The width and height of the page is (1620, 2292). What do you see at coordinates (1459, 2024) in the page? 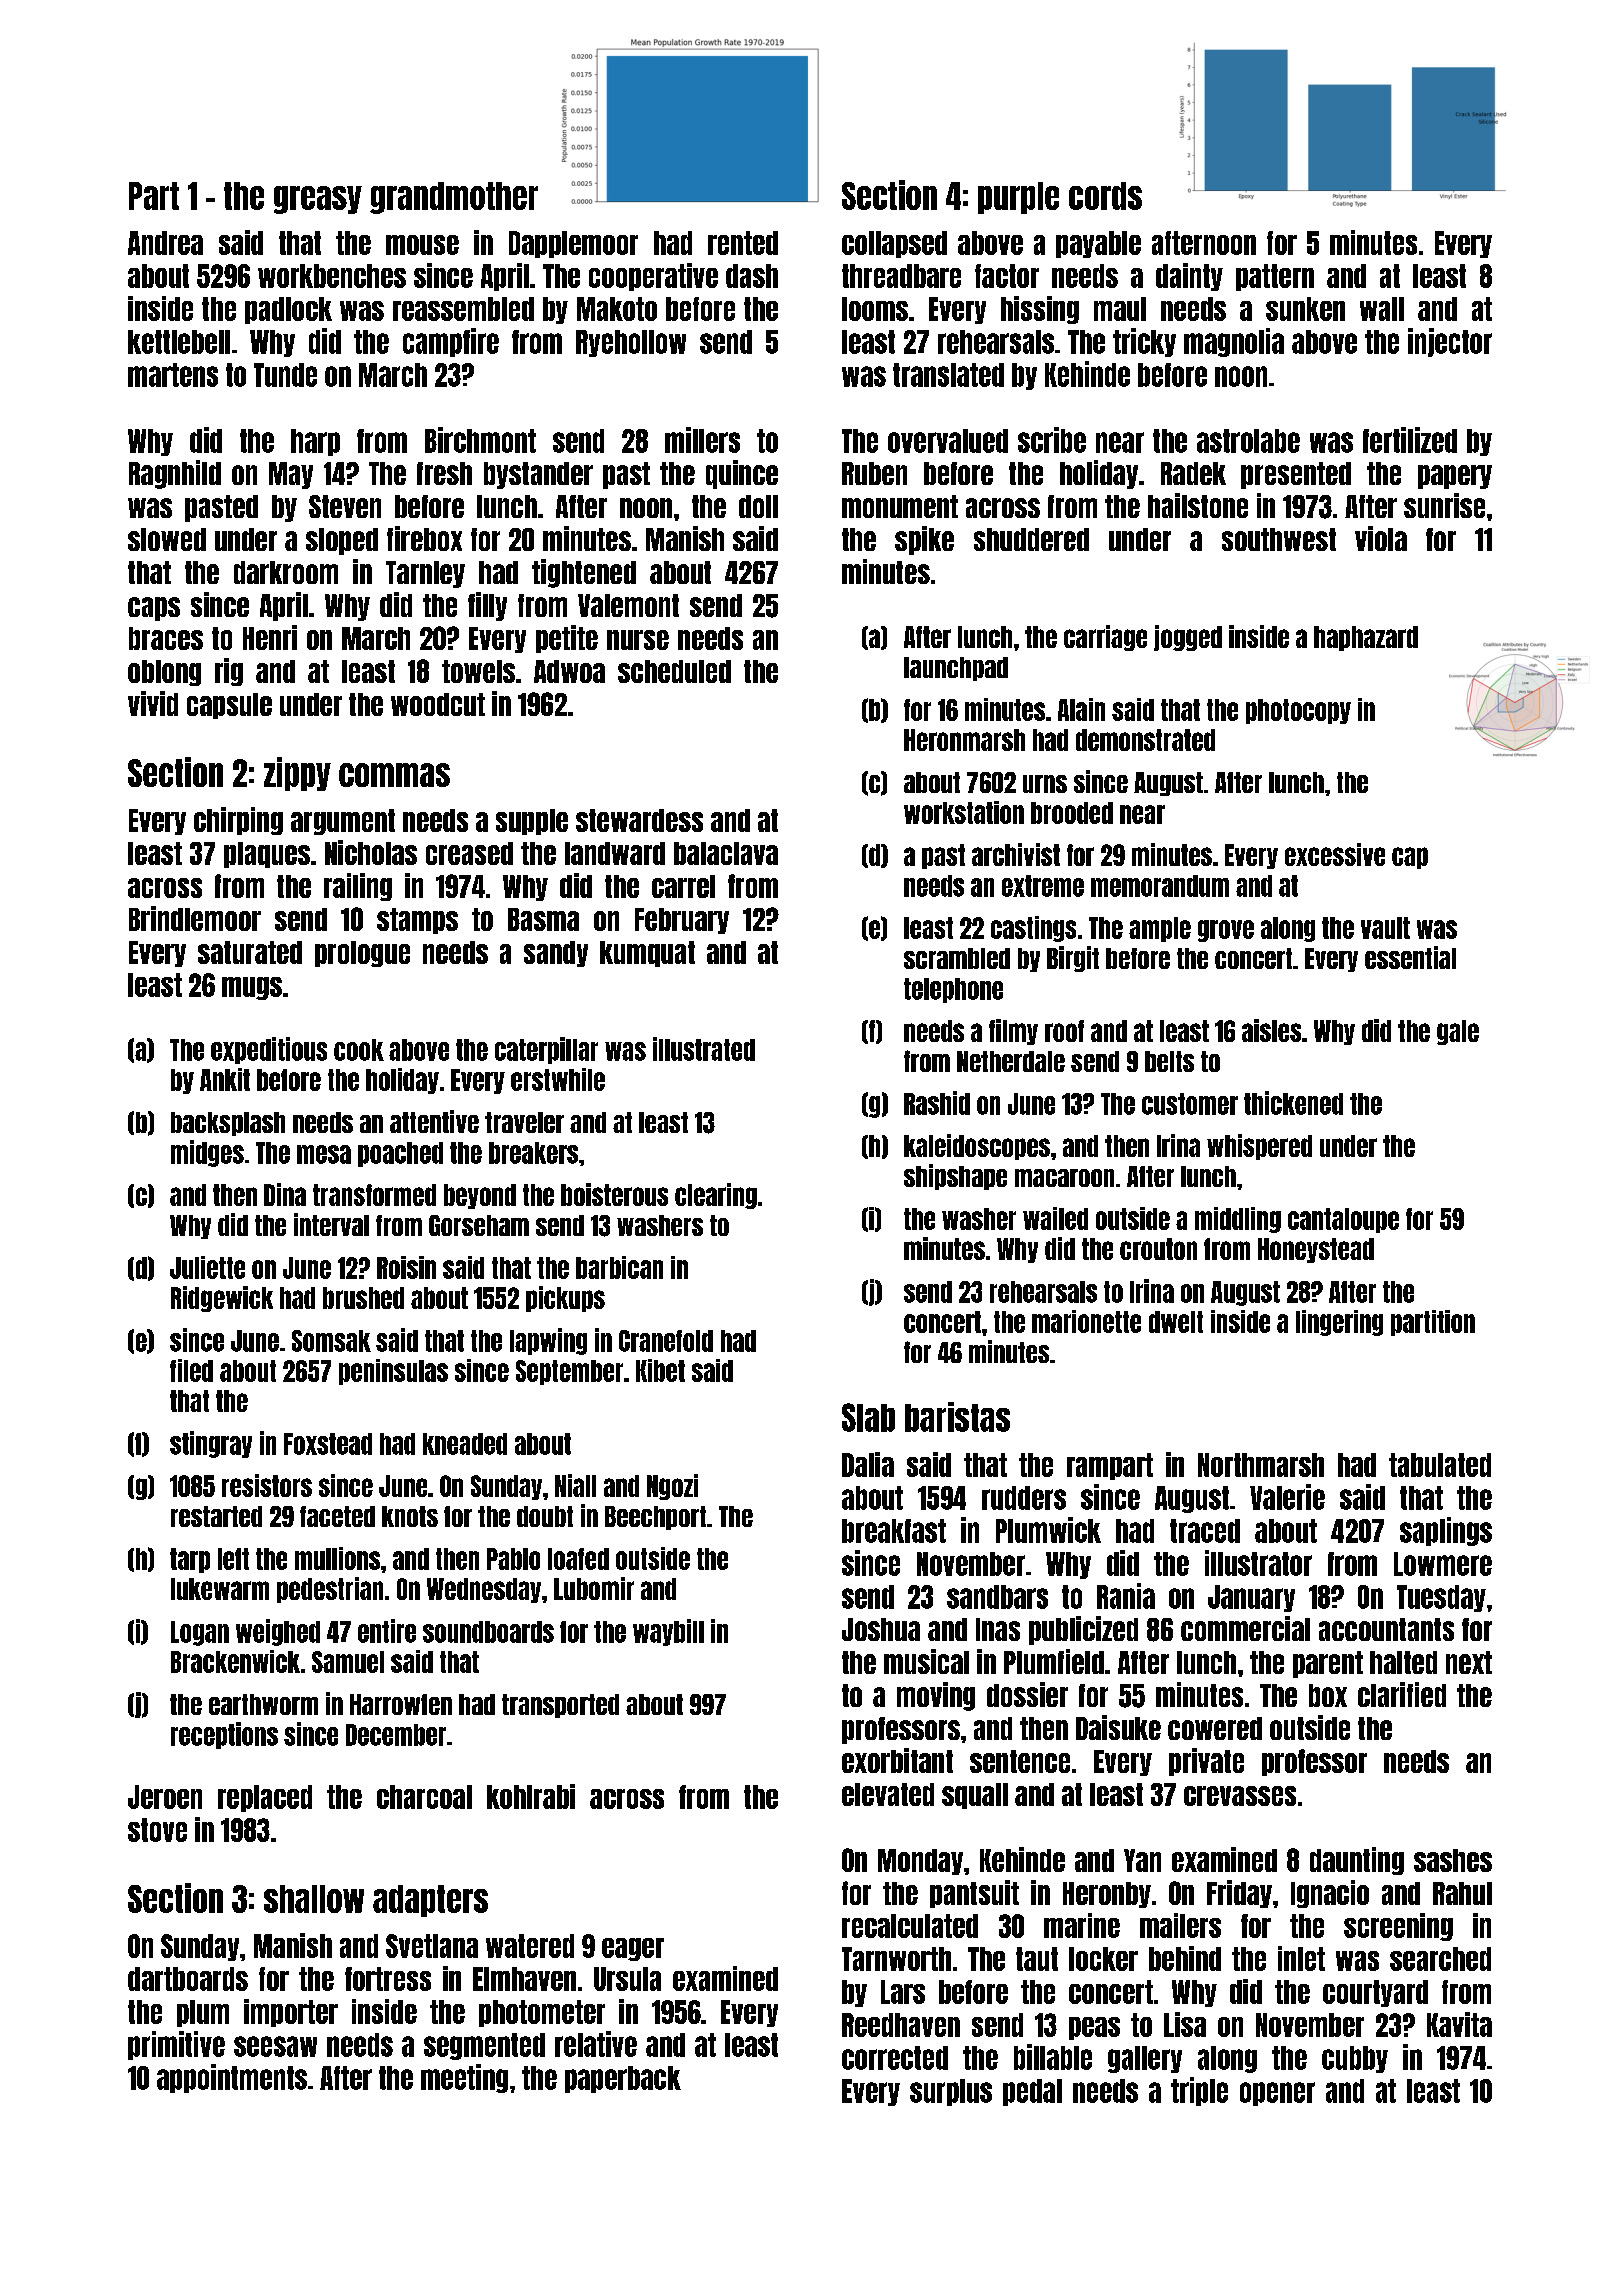
I see `Kavita` at bounding box center [1459, 2024].
